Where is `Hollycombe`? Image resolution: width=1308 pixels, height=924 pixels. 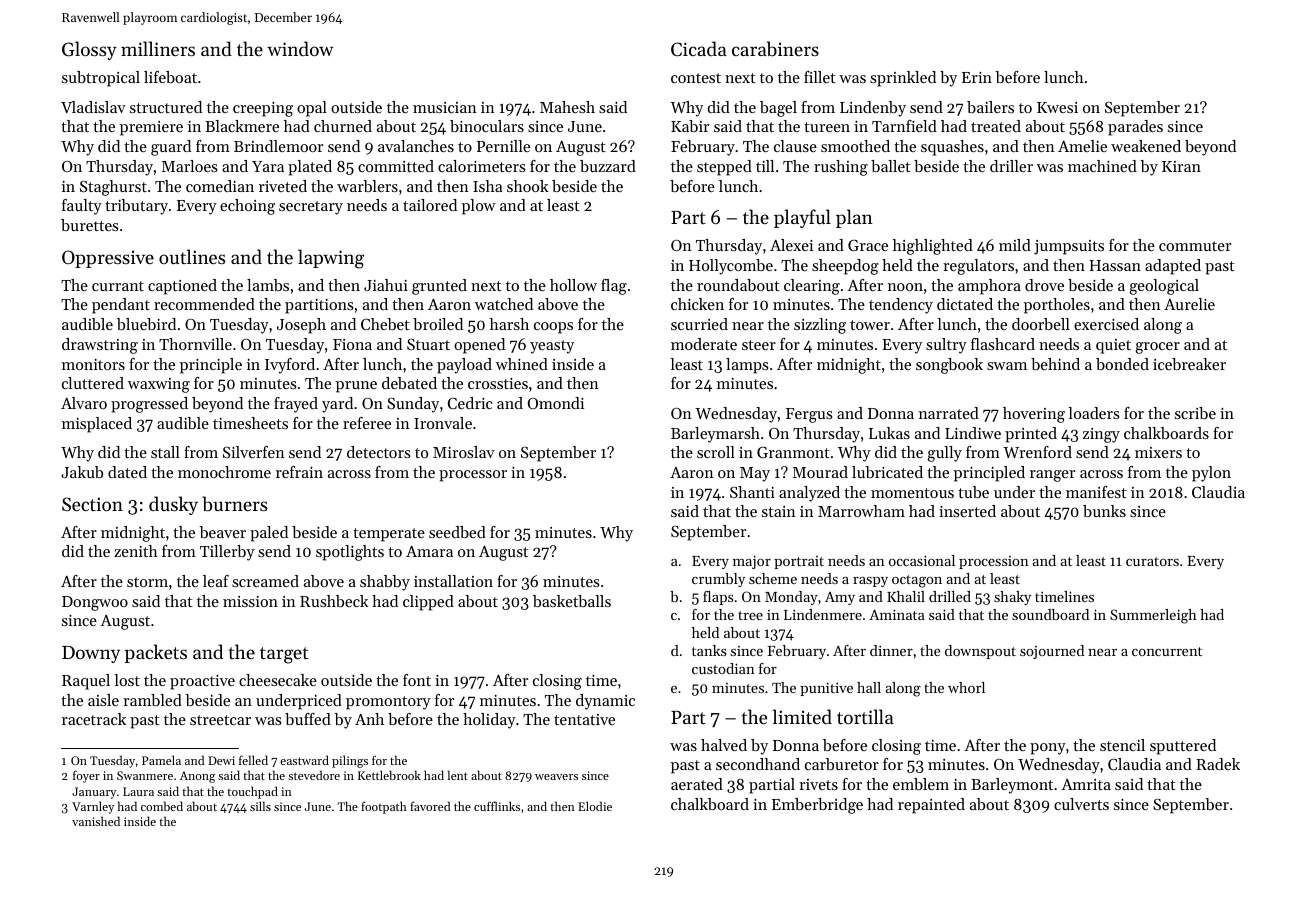 Hollycombe is located at coordinates (731, 267).
